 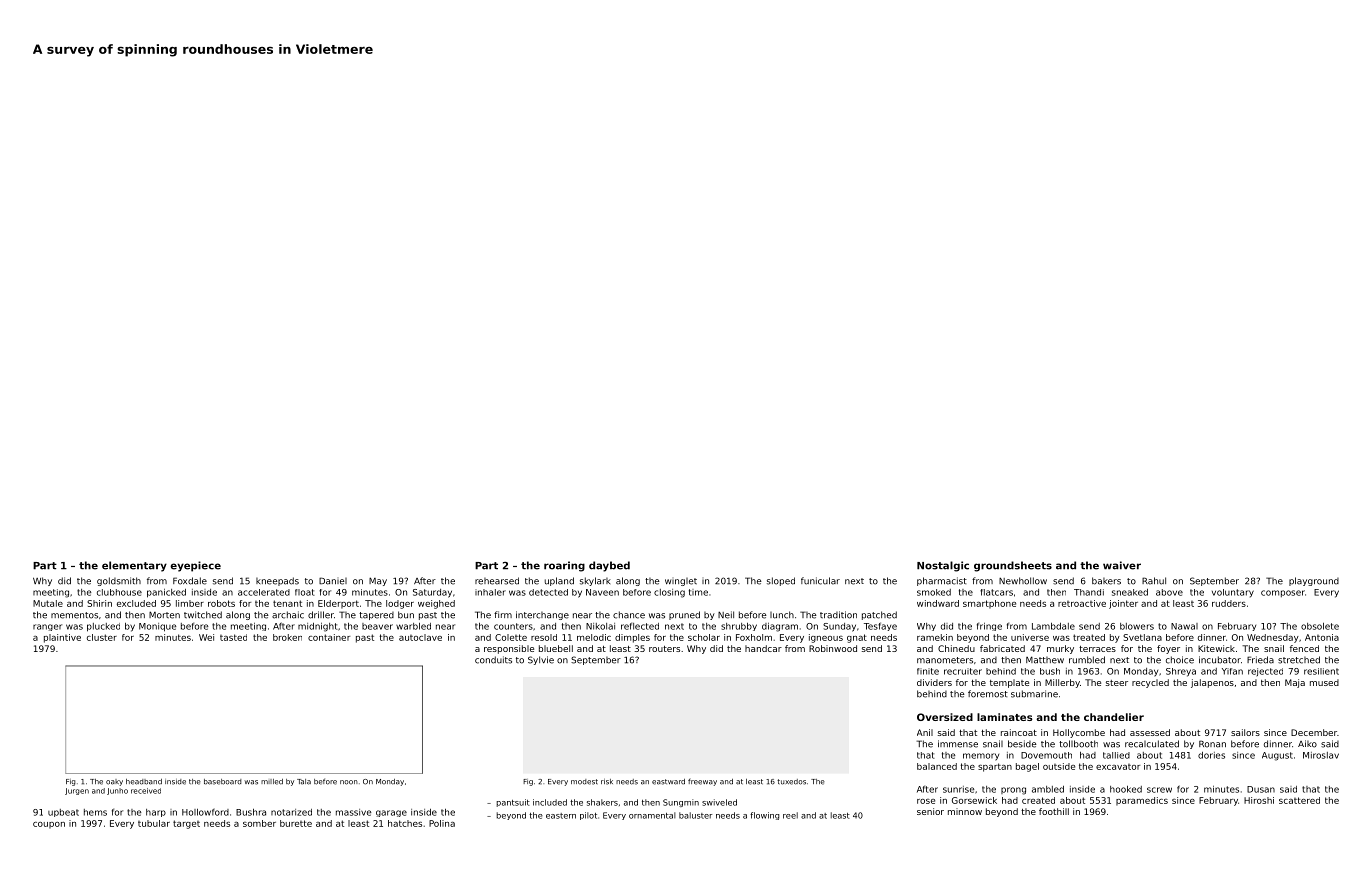 I want to click on elementary, so click(x=134, y=566).
